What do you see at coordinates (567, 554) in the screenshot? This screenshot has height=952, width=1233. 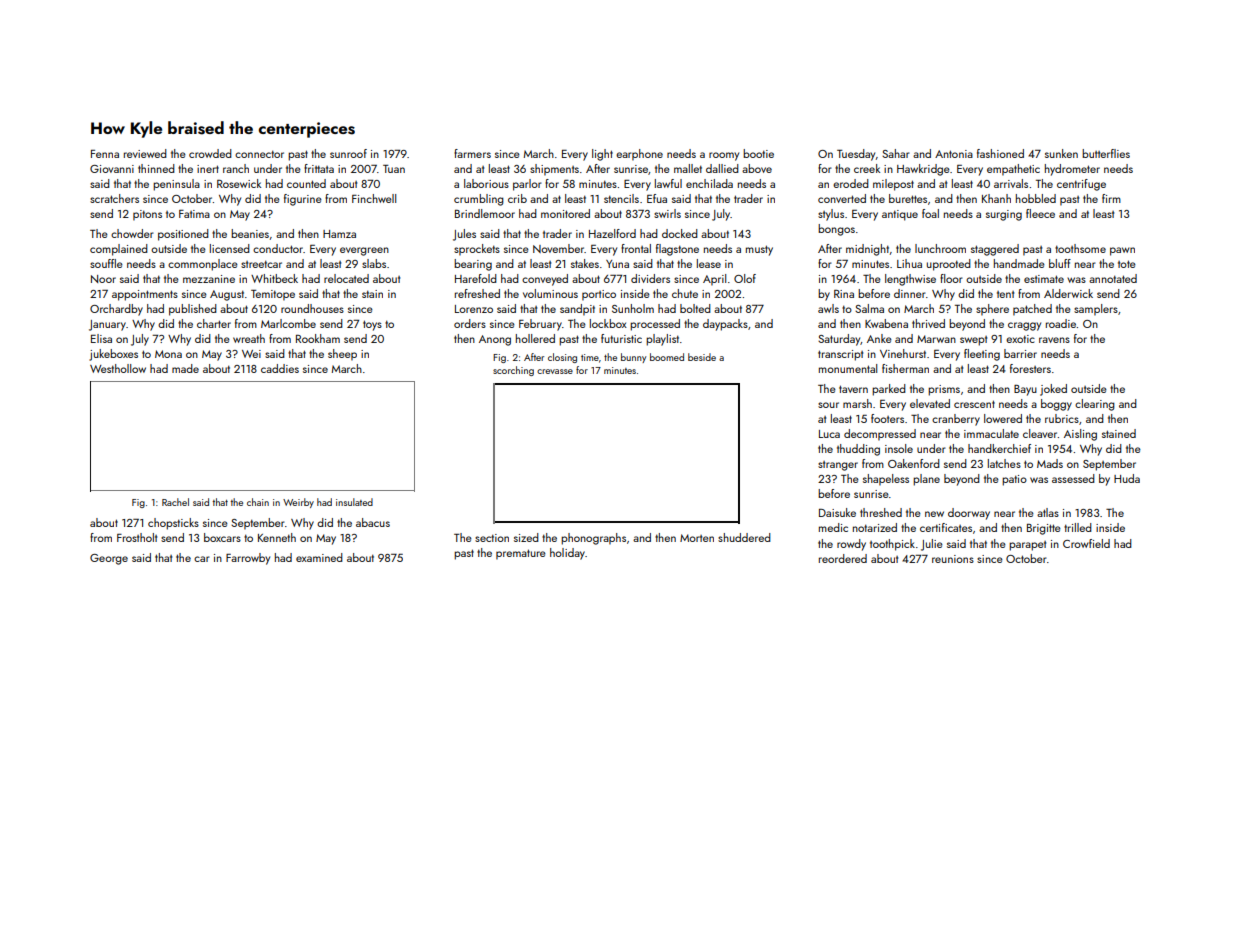 I see `holiday` at bounding box center [567, 554].
